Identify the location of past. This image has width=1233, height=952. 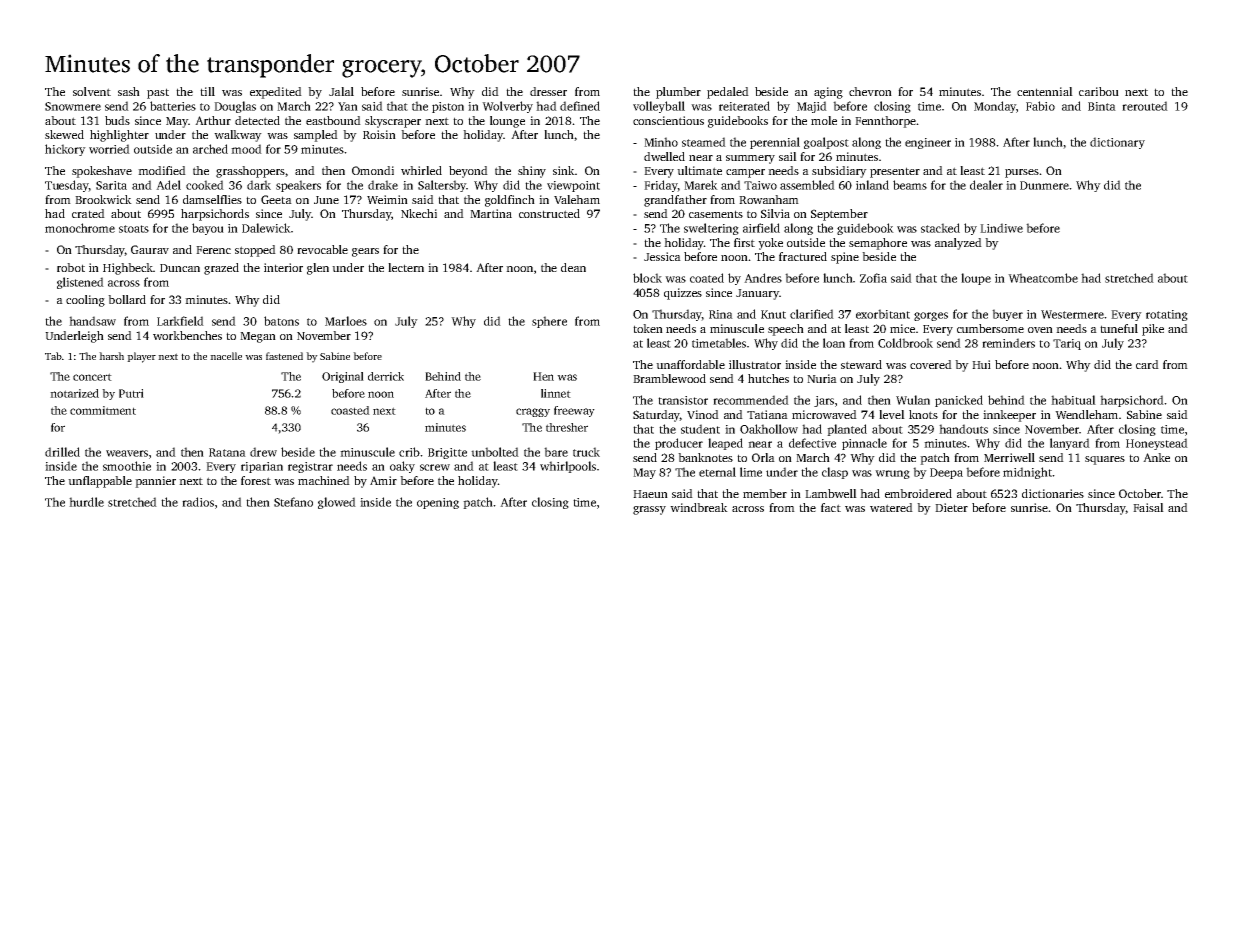
(158, 93).
